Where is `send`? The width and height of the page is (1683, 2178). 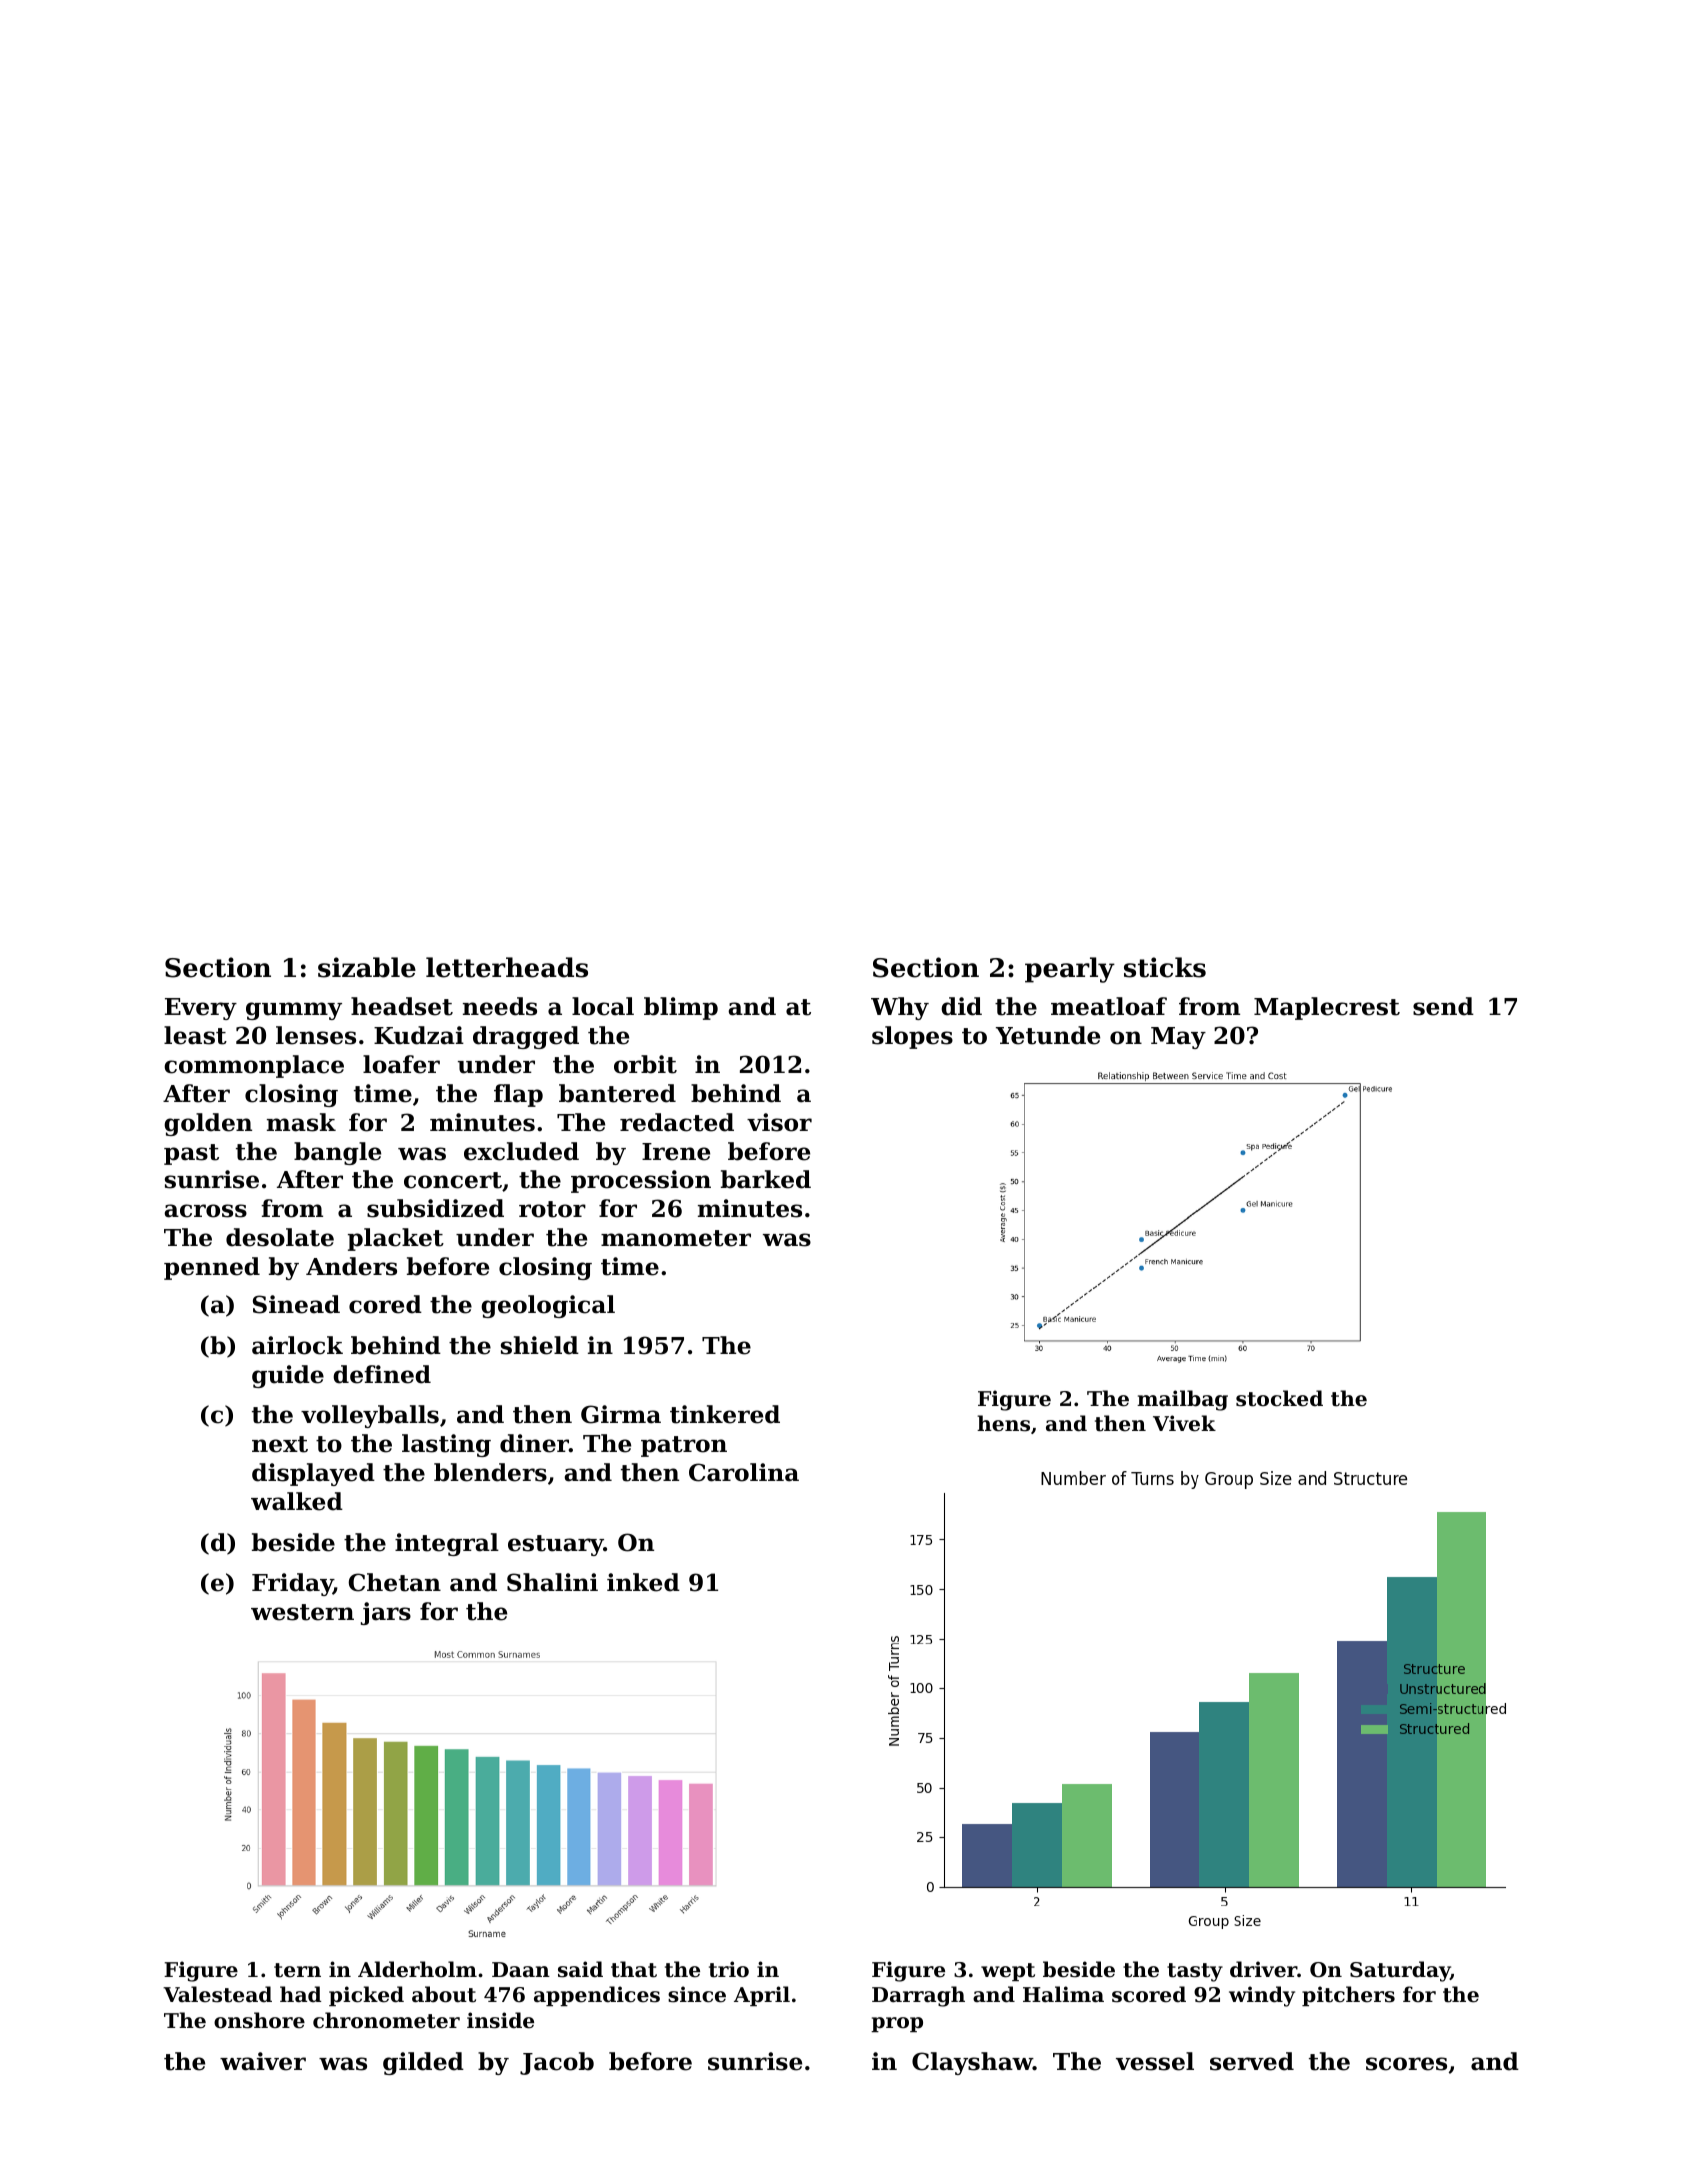
send is located at coordinates (1443, 1006).
